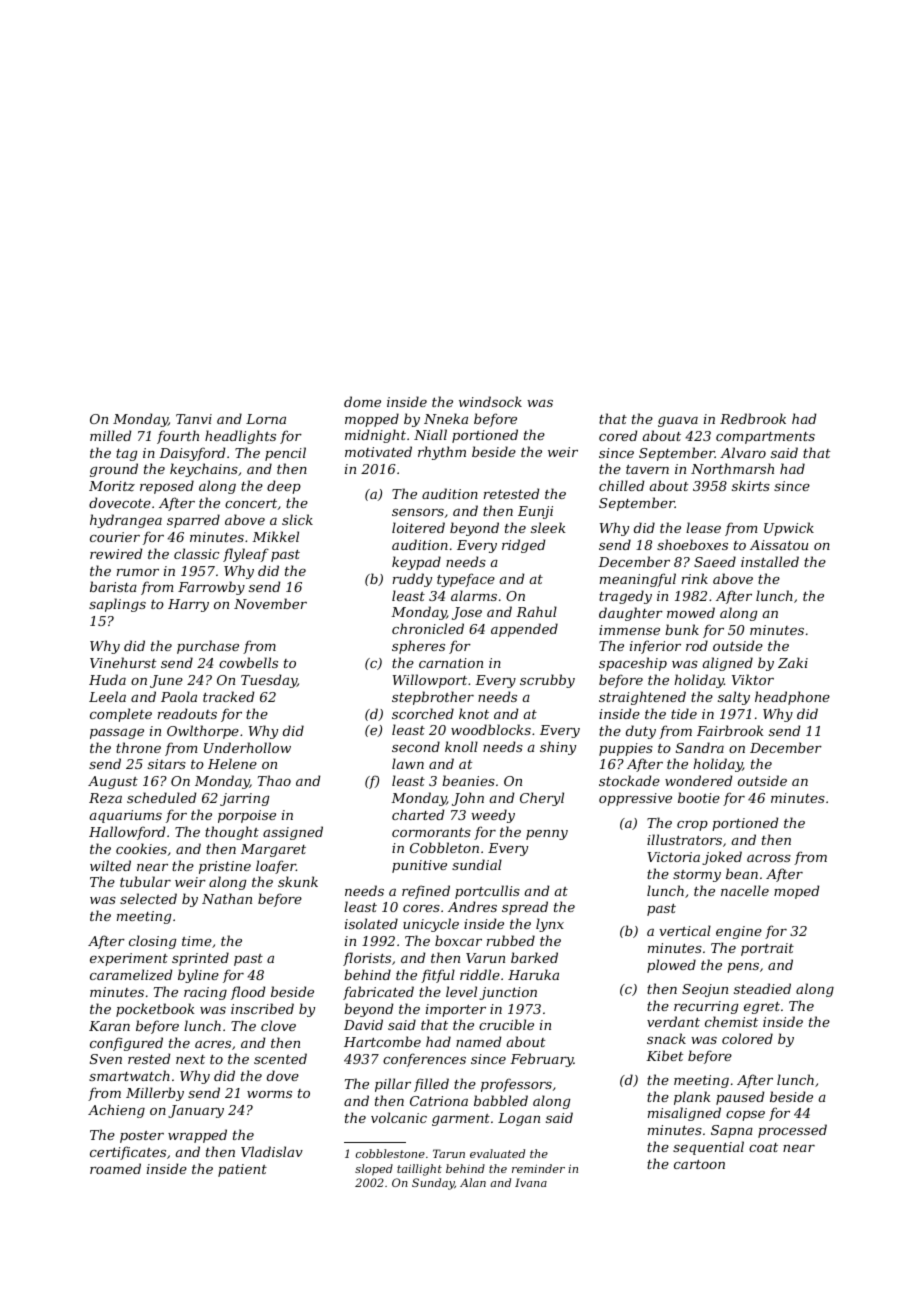  I want to click on Achieng, so click(116, 1111).
